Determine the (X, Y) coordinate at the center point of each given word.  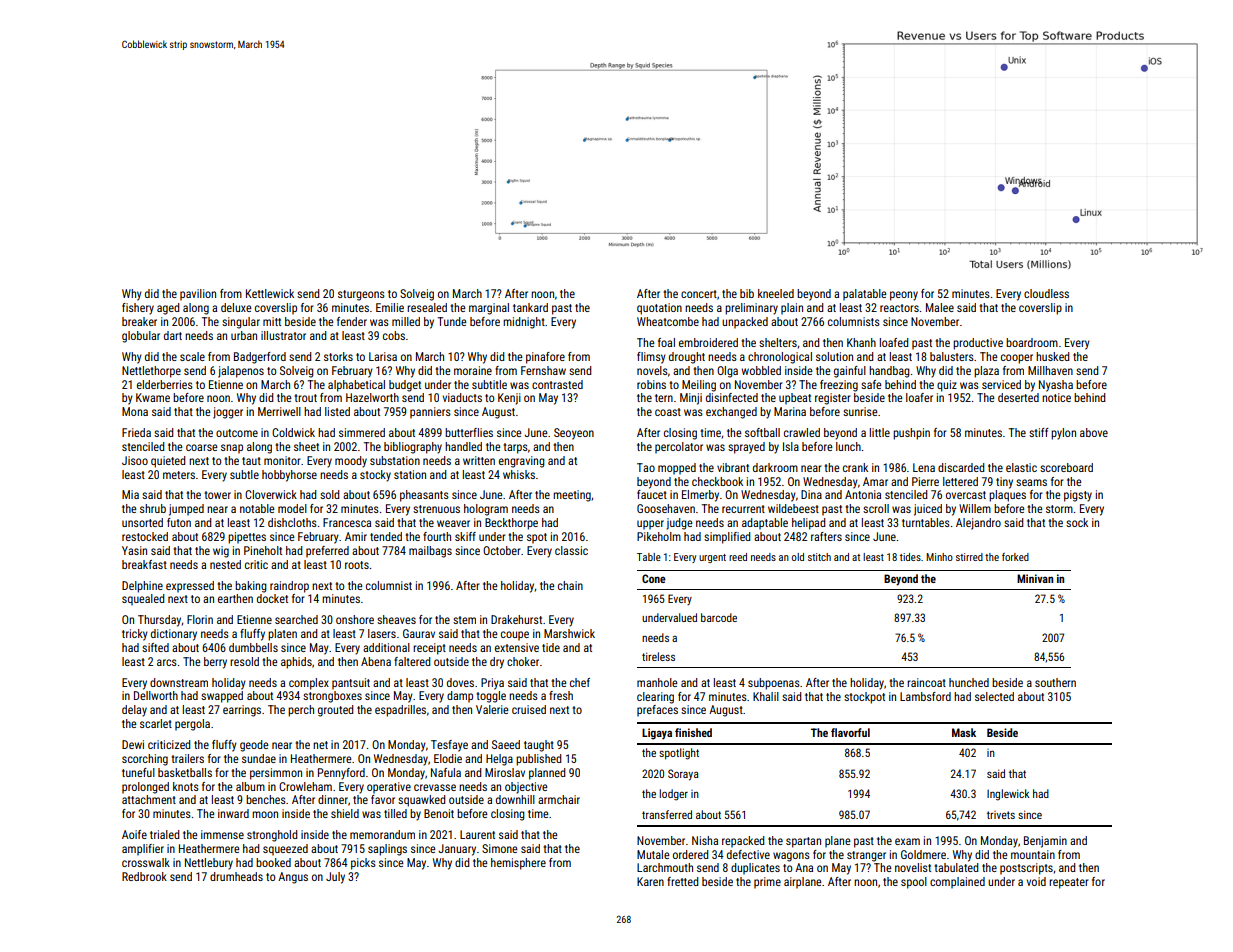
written (479, 460)
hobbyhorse (289, 476)
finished (693, 732)
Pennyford (341, 774)
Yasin (134, 550)
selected (994, 696)
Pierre (925, 481)
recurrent (743, 509)
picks (363, 864)
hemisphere (518, 864)
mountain (1033, 854)
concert (699, 294)
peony (904, 296)
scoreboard (1066, 467)
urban (244, 335)
